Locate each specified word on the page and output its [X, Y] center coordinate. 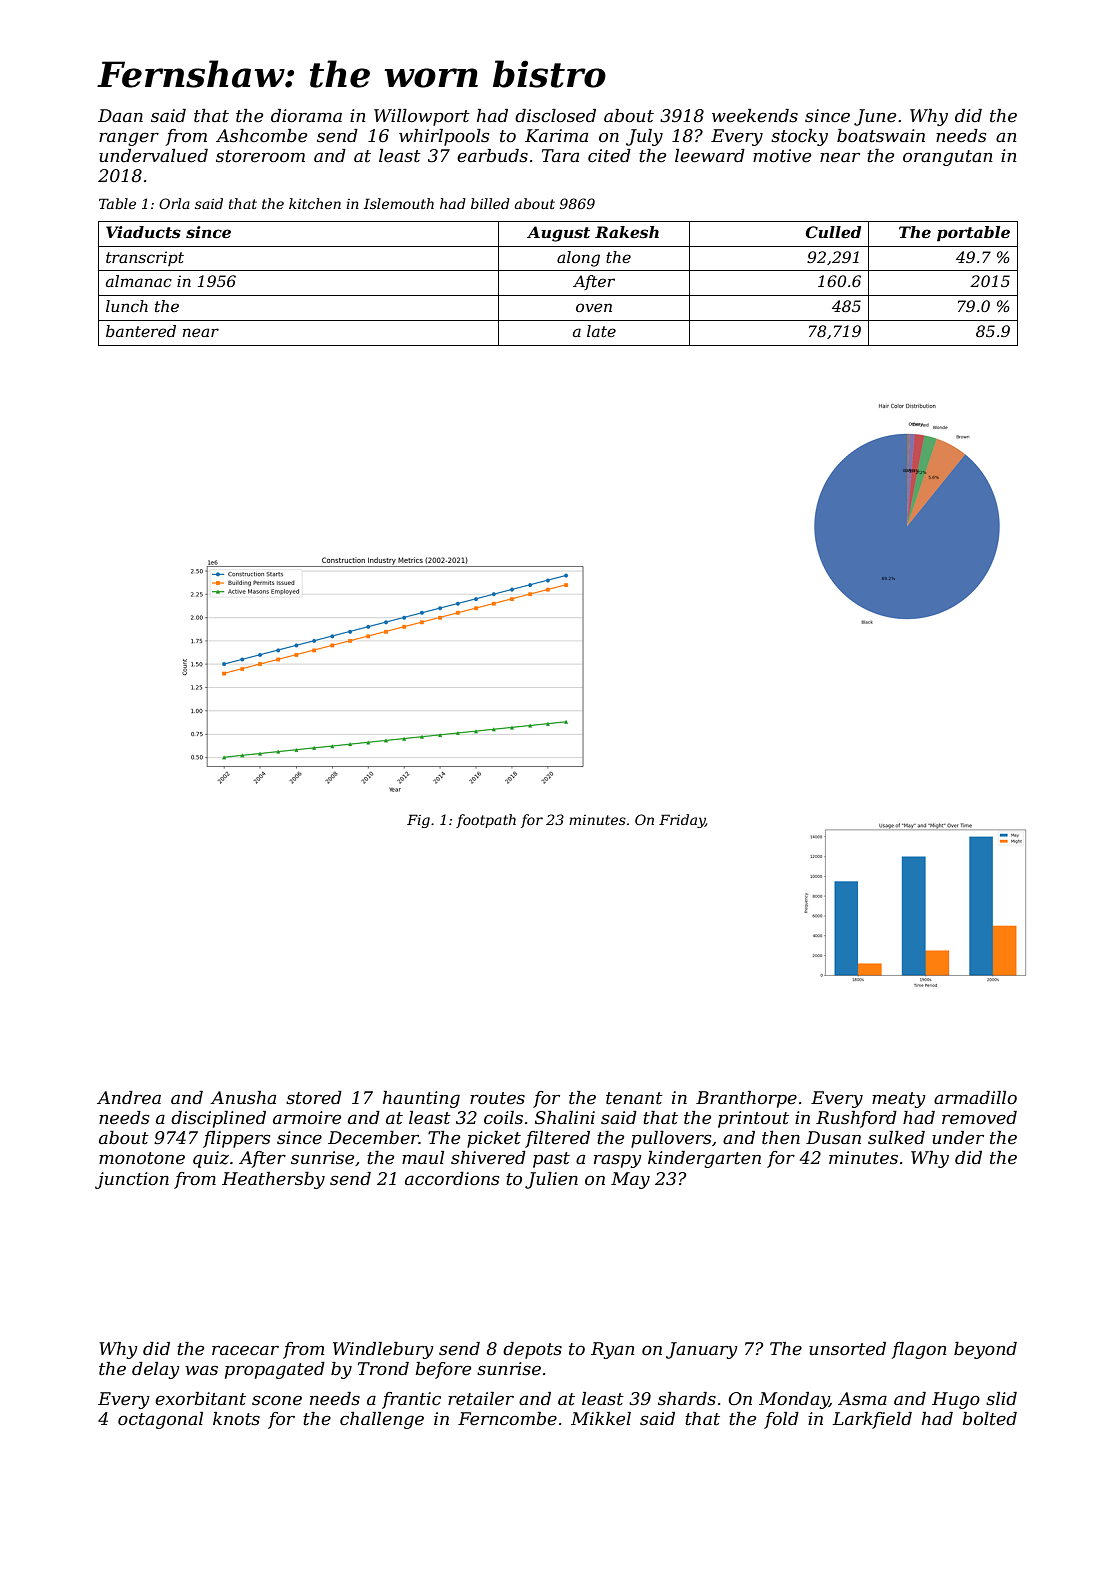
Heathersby [273, 1180]
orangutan [948, 158]
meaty [899, 1100]
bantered [141, 331]
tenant [634, 1098]
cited [609, 156]
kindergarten [704, 1159]
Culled [833, 232]
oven [594, 307]
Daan [120, 115]
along [578, 259]
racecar [245, 1350]
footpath [486, 821]
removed [979, 1118]
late [601, 331]
